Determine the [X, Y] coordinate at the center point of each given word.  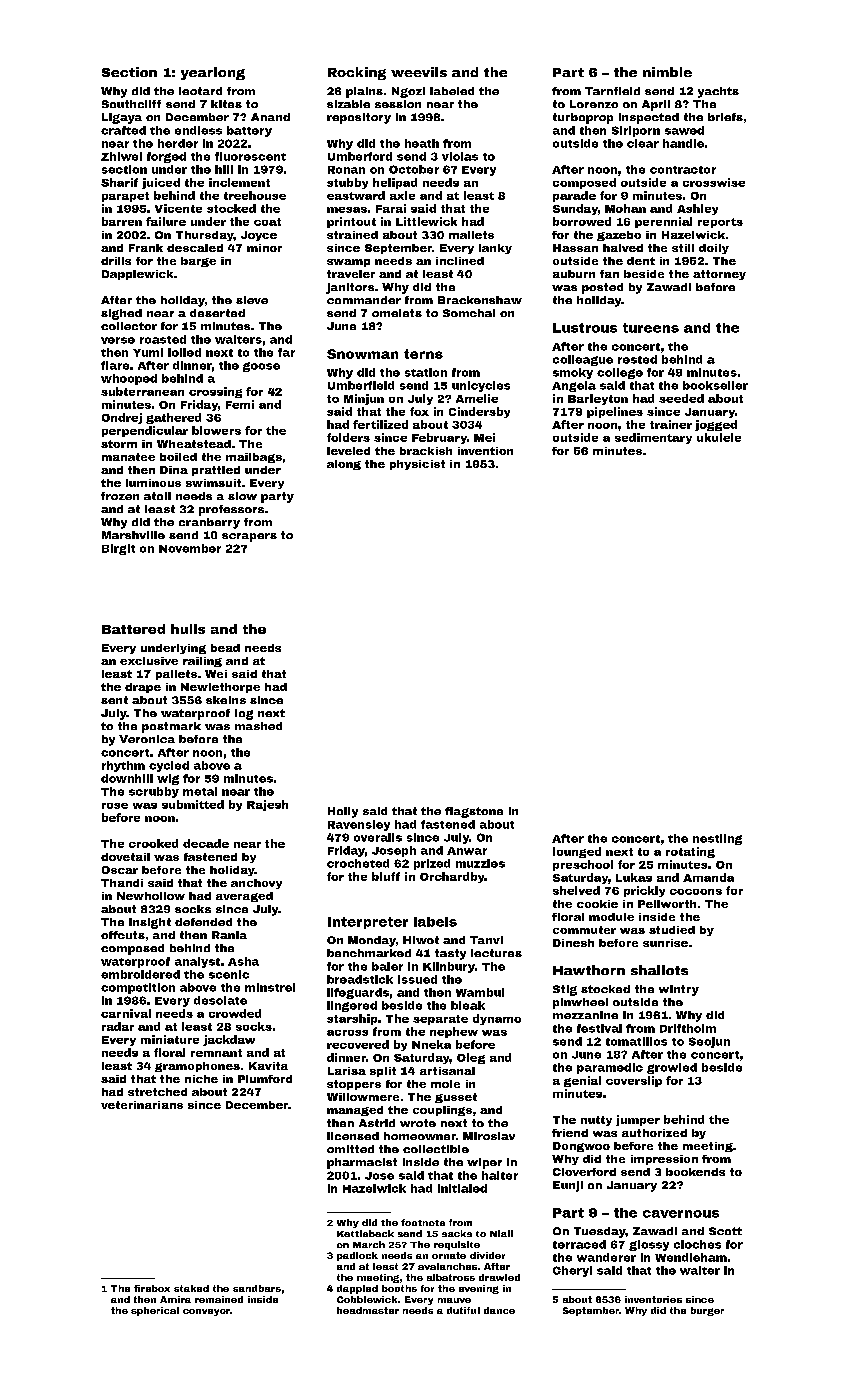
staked [191, 1288]
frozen [120, 496]
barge [198, 262]
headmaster [368, 1310]
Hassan [575, 248]
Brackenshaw [480, 300]
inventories [653, 1299]
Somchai [469, 313]
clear [643, 143]
